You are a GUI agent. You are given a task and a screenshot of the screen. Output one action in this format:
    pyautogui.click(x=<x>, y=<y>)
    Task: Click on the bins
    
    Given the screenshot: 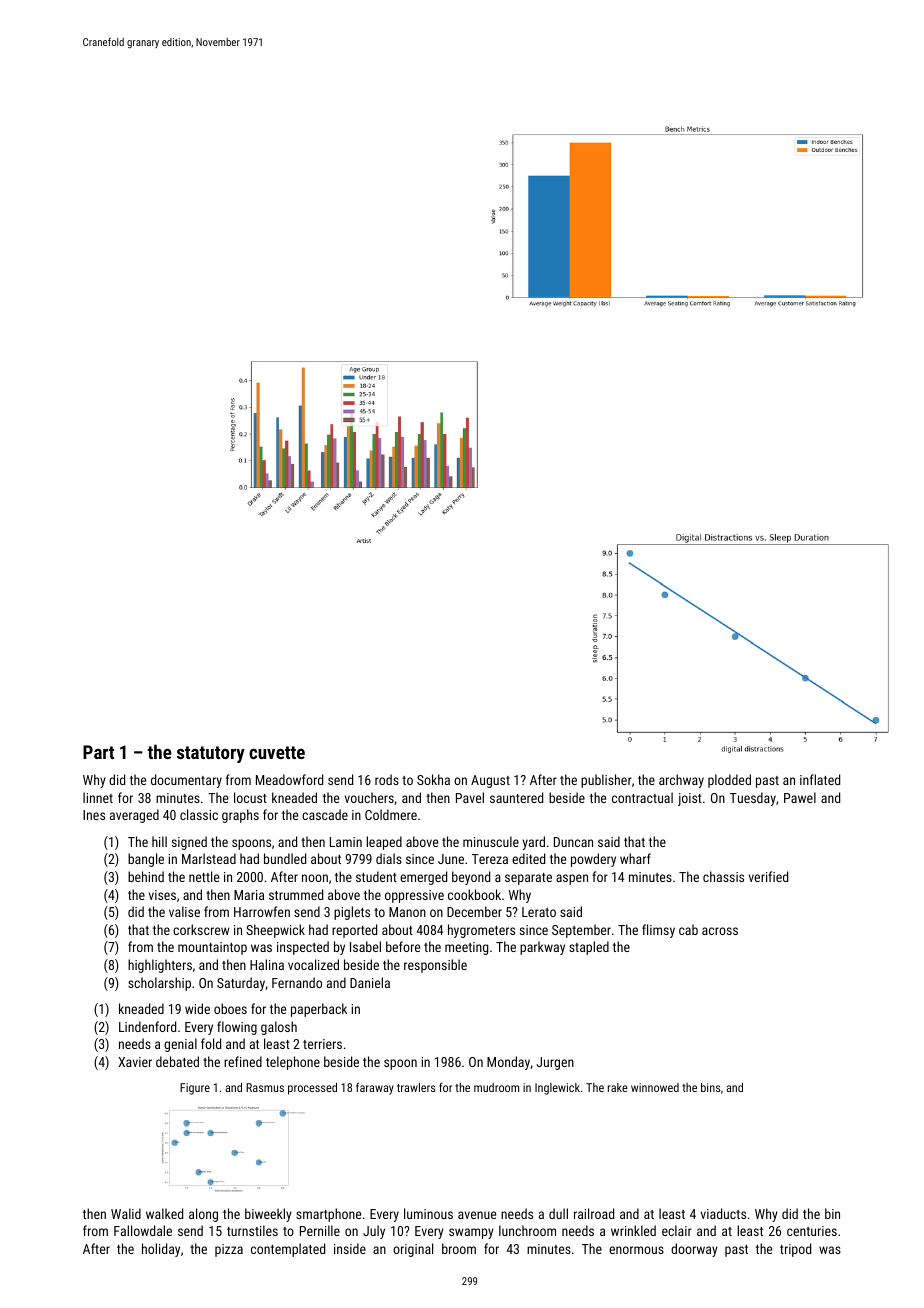 What is the action you would take?
    pyautogui.click(x=710, y=1087)
